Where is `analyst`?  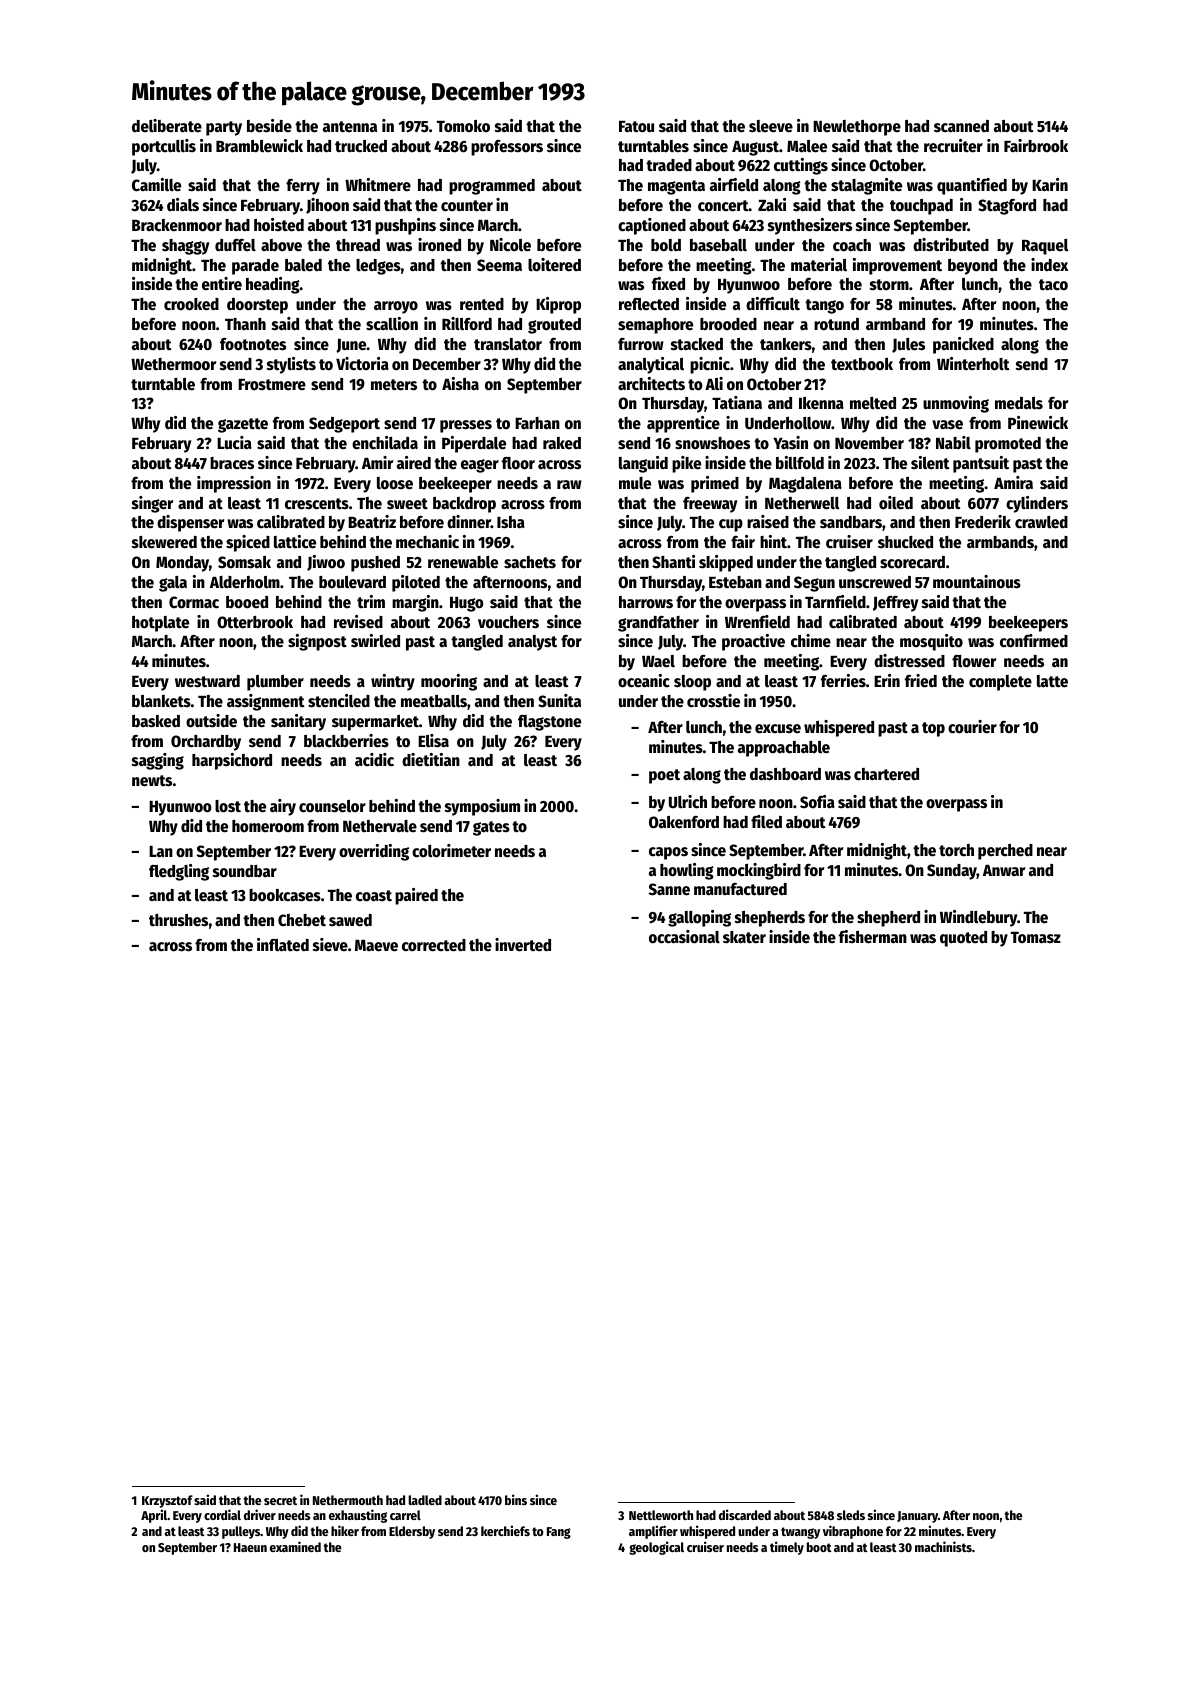 analyst is located at coordinates (532, 643).
